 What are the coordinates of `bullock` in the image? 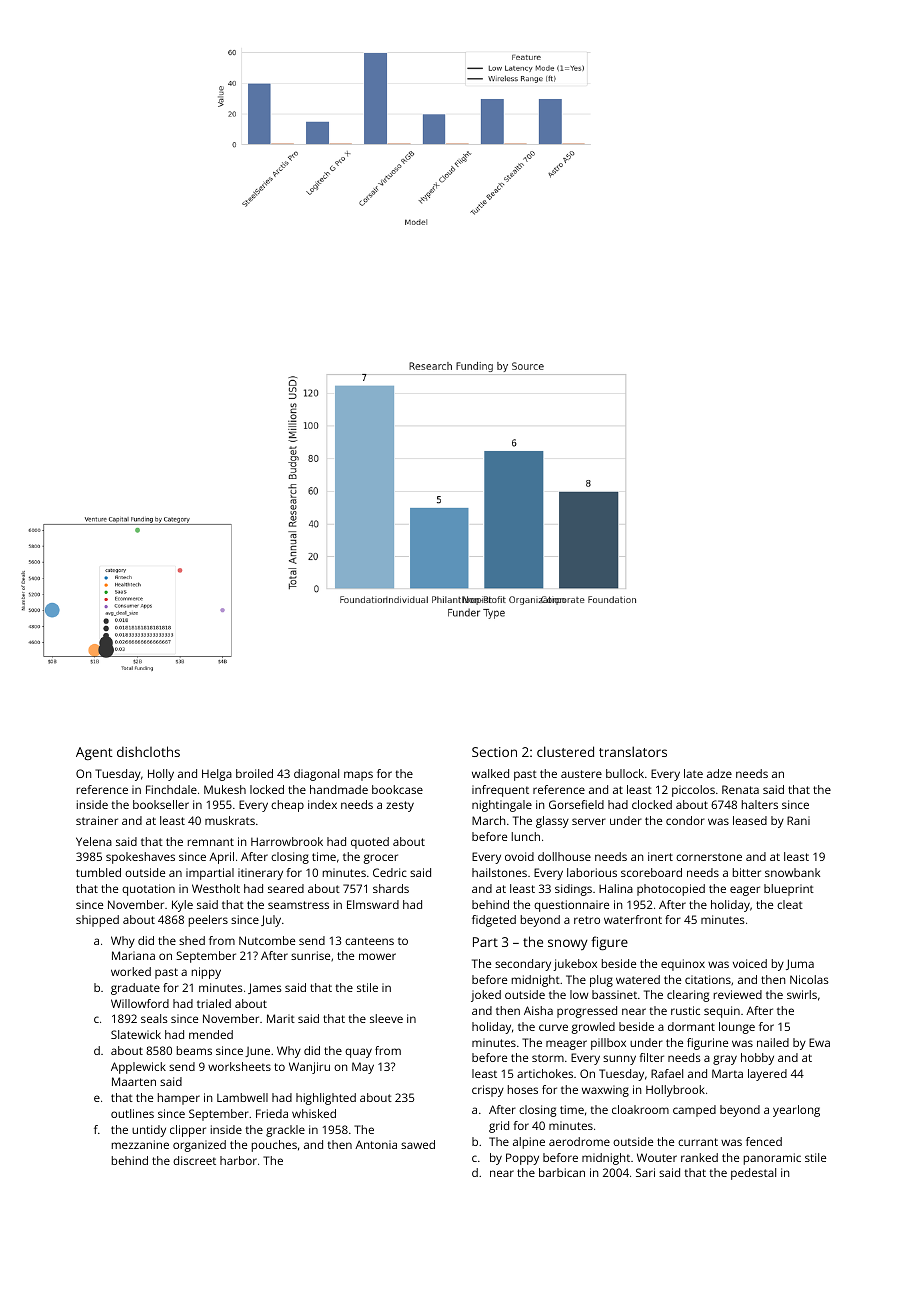 It's located at (625, 773).
